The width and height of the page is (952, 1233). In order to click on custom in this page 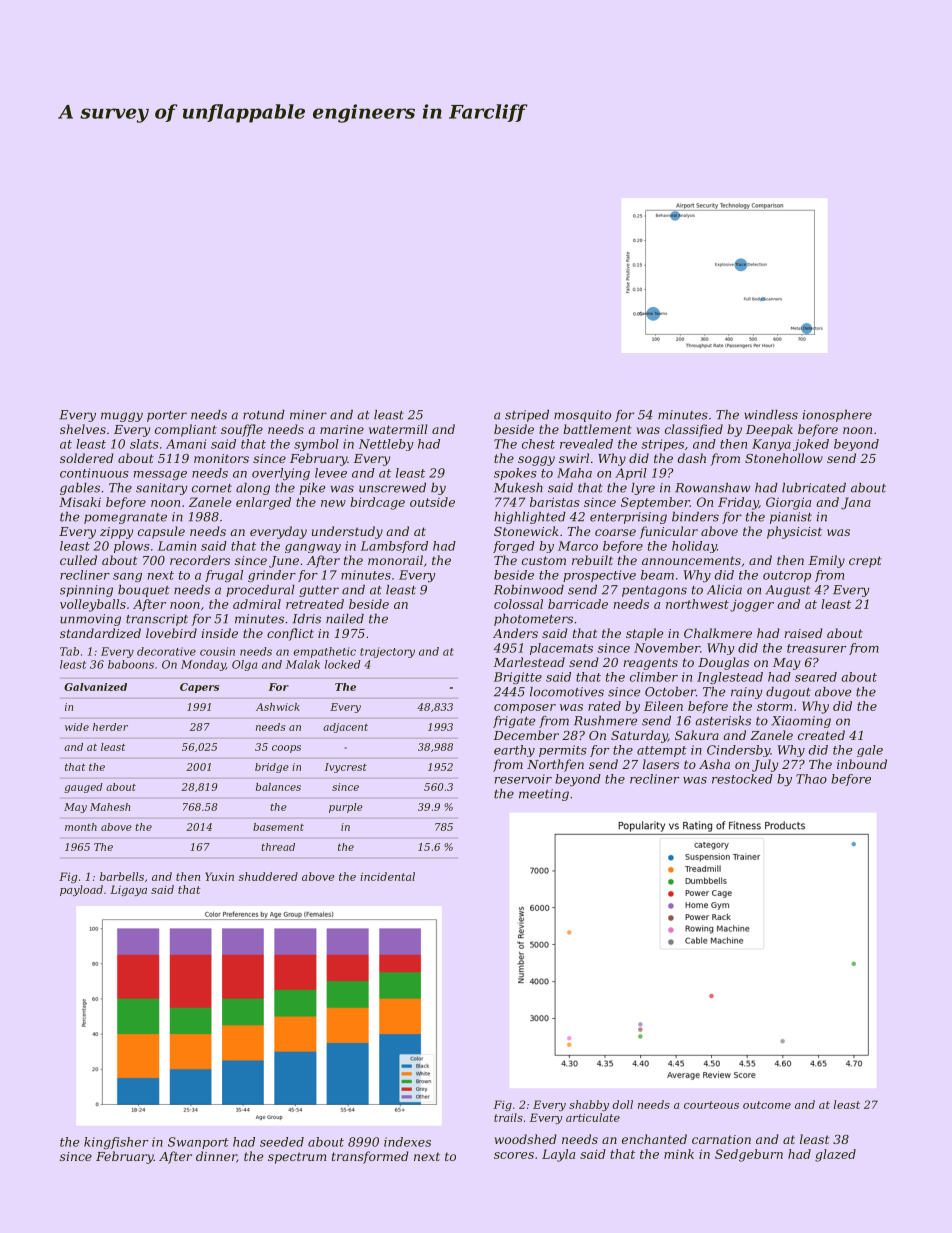, I will do `click(544, 560)`.
